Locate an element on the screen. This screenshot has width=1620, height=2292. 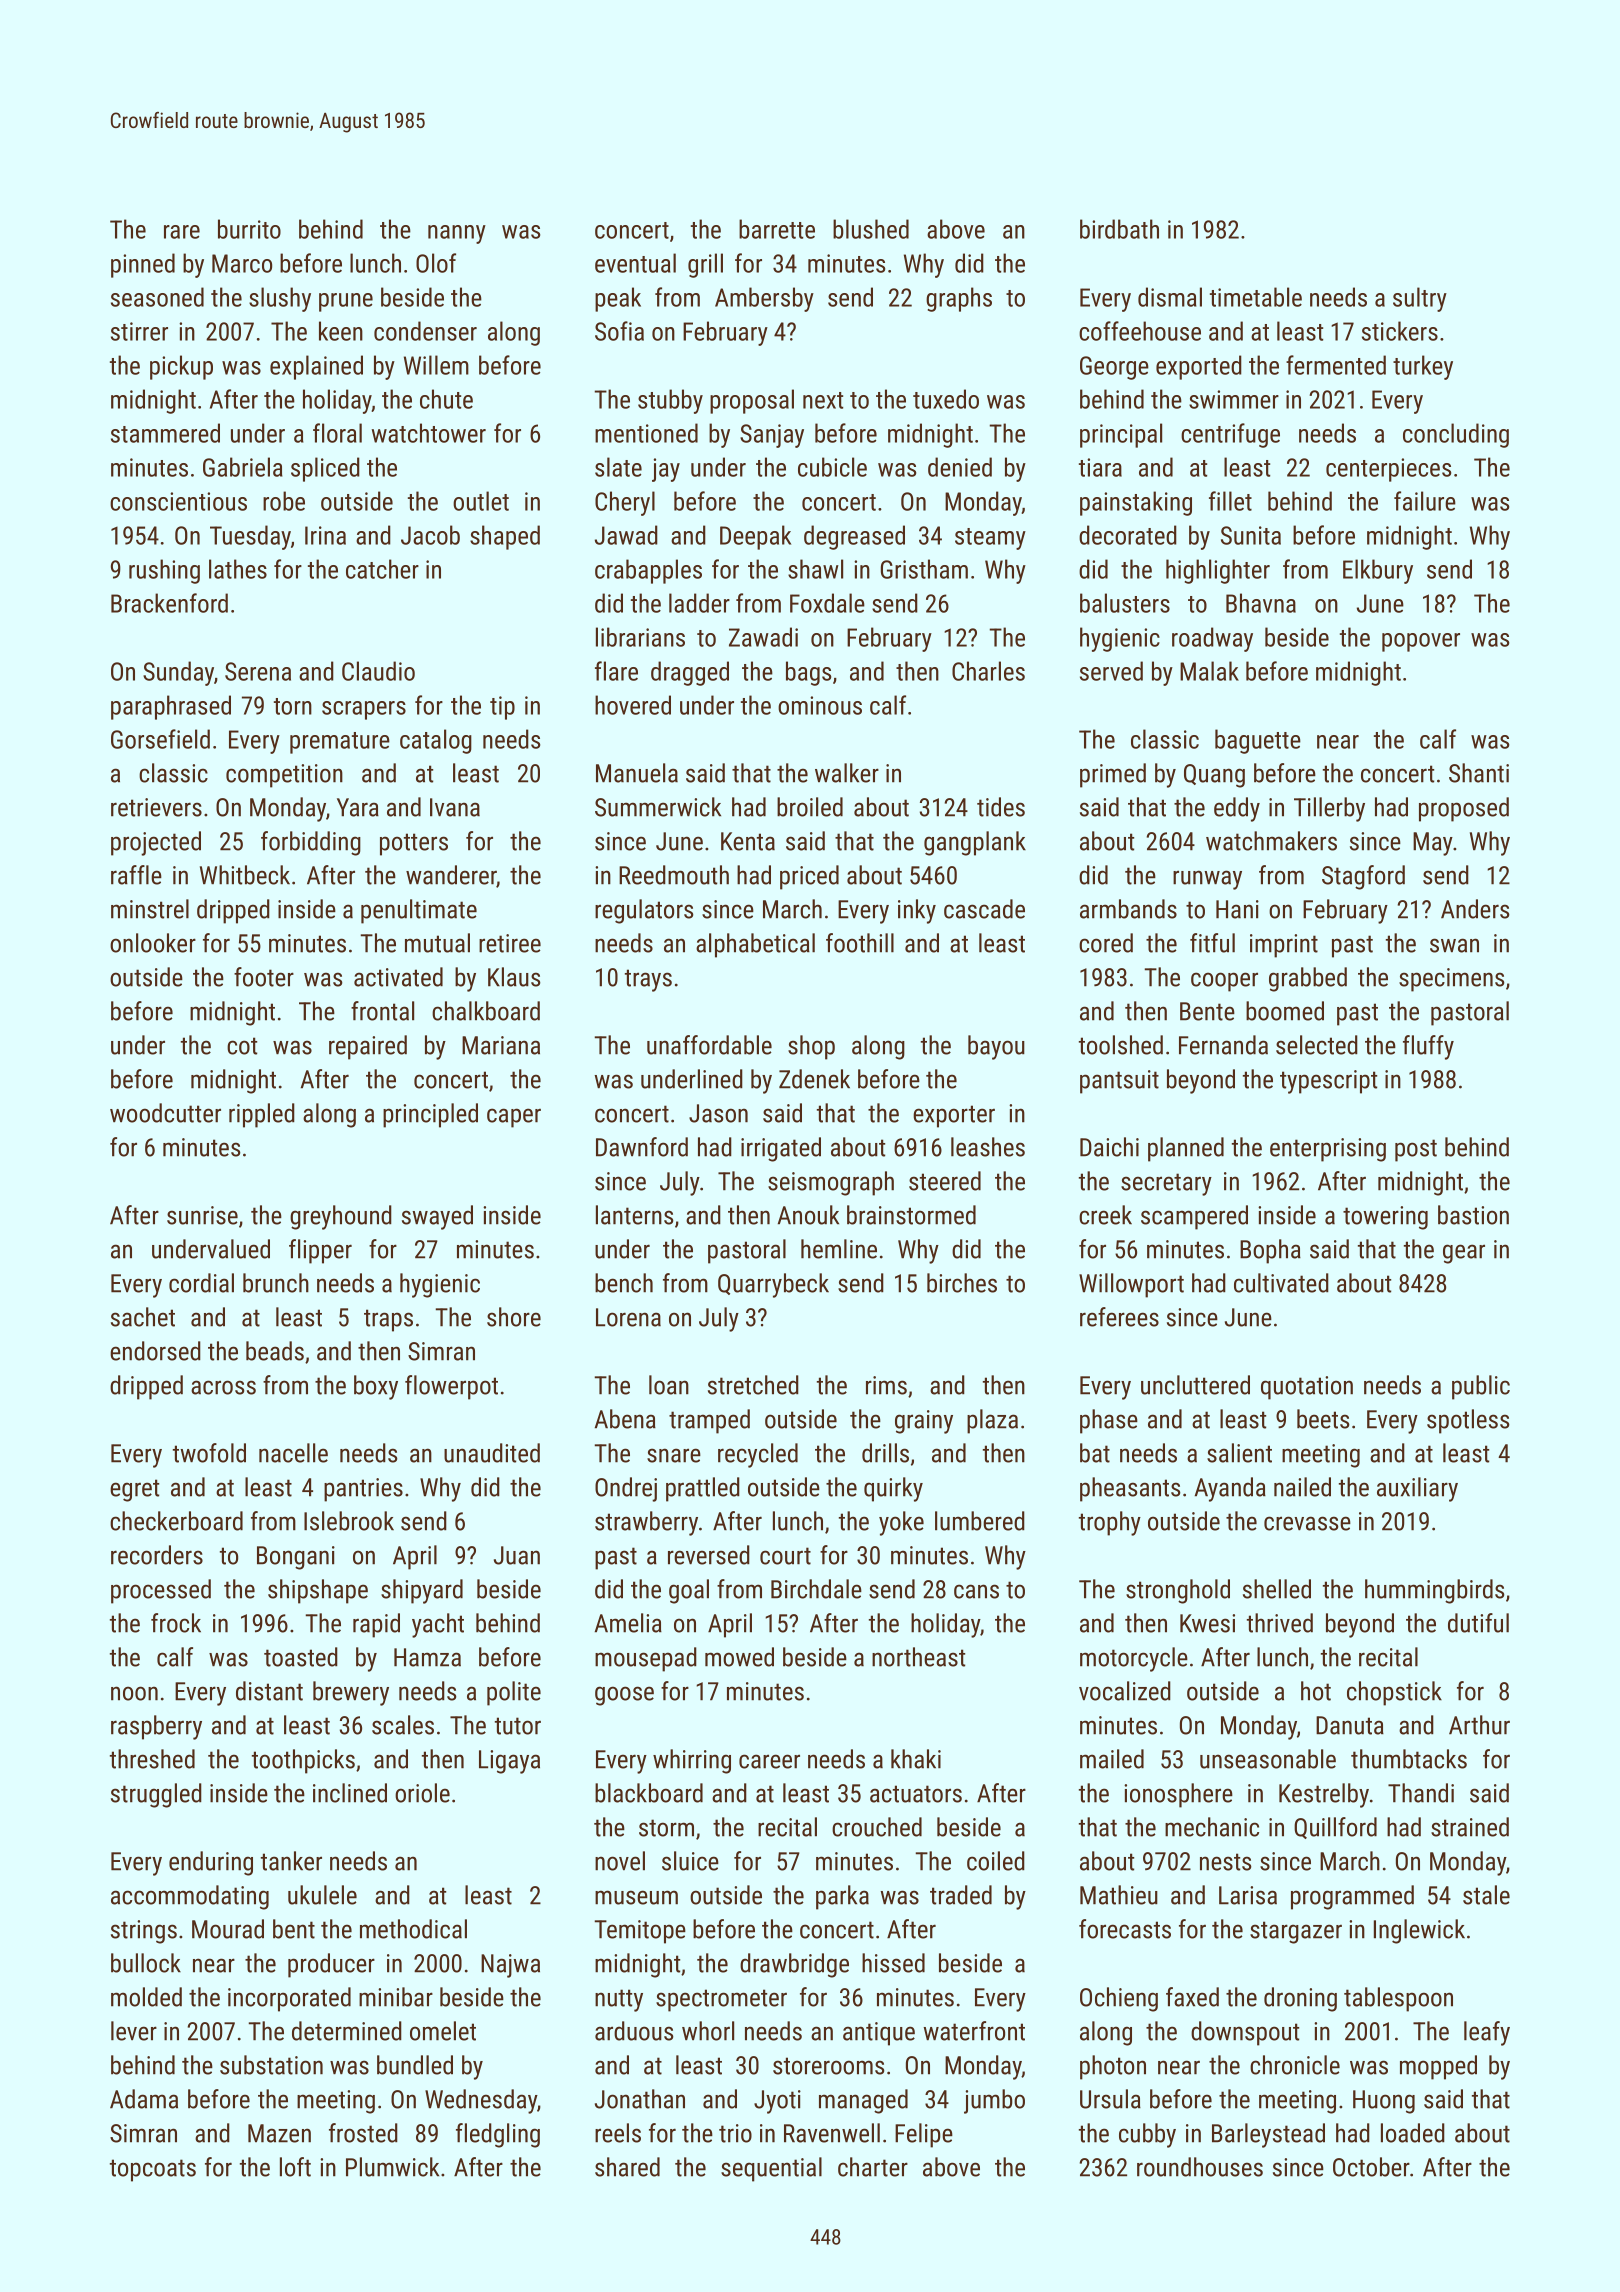
centerpieces is located at coordinates (1388, 470).
